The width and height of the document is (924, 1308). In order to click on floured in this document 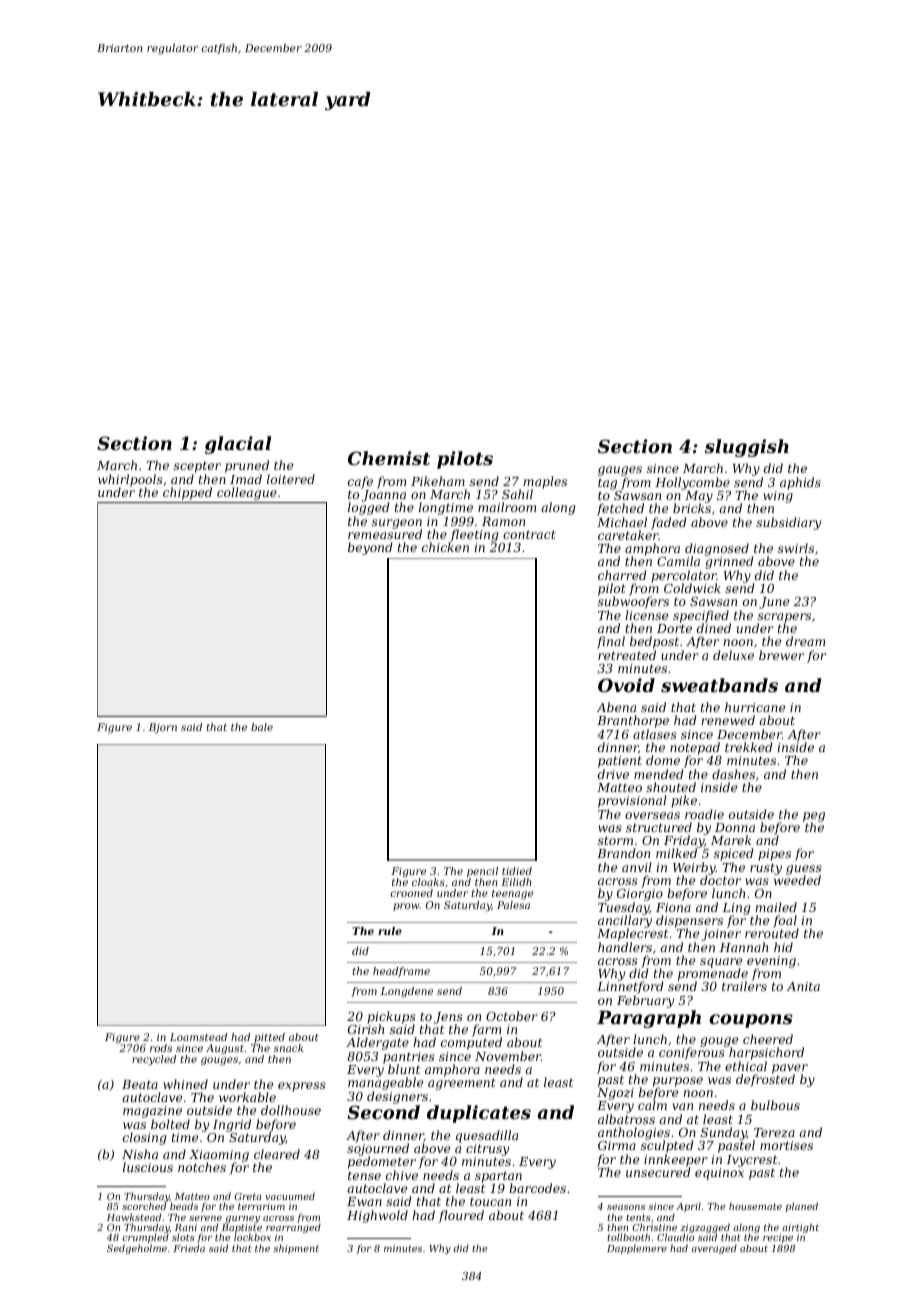, I will do `click(461, 1216)`.
